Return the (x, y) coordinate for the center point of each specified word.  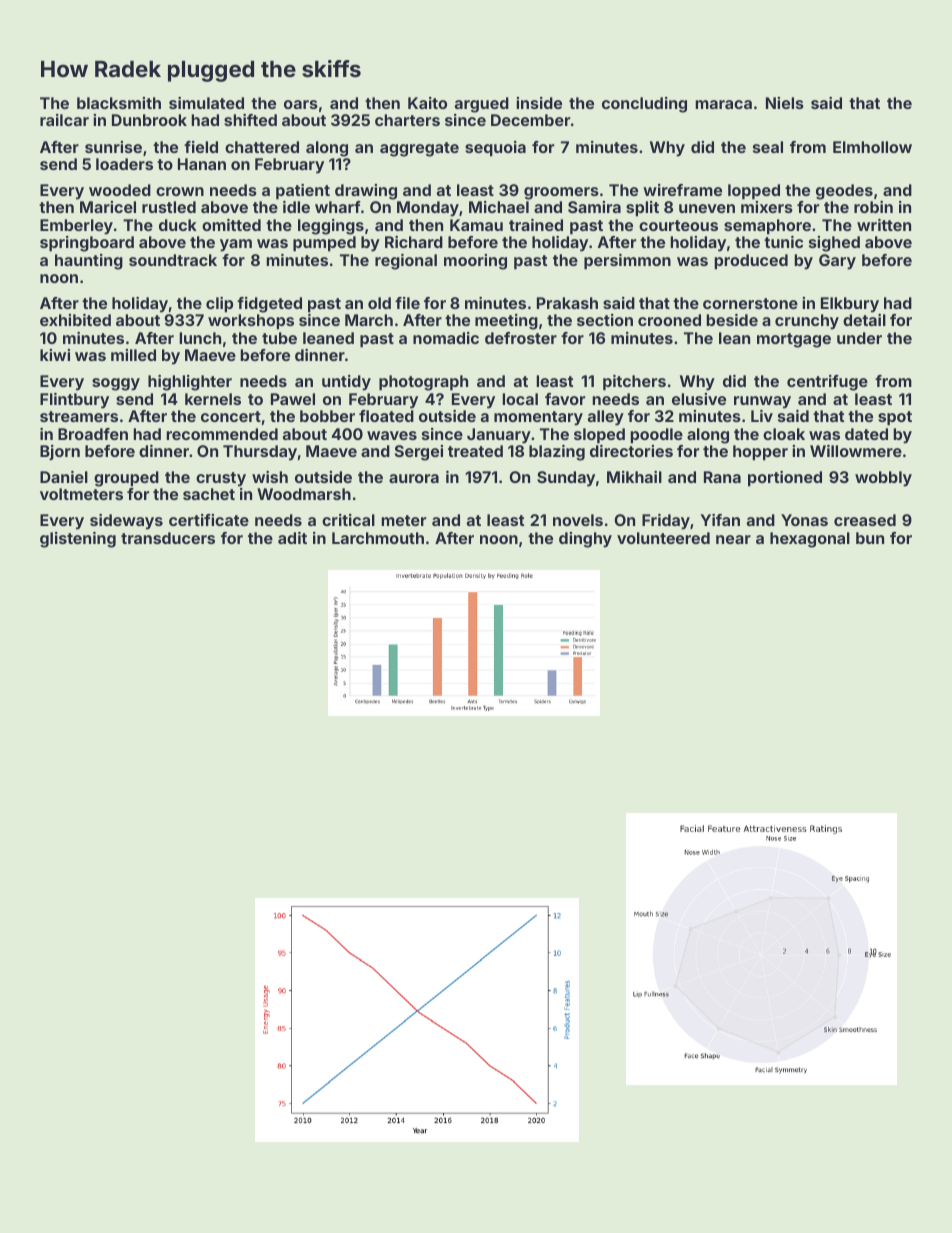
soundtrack (173, 260)
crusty (221, 479)
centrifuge (827, 383)
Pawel (293, 399)
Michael (499, 207)
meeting (506, 322)
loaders (124, 164)
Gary (837, 262)
